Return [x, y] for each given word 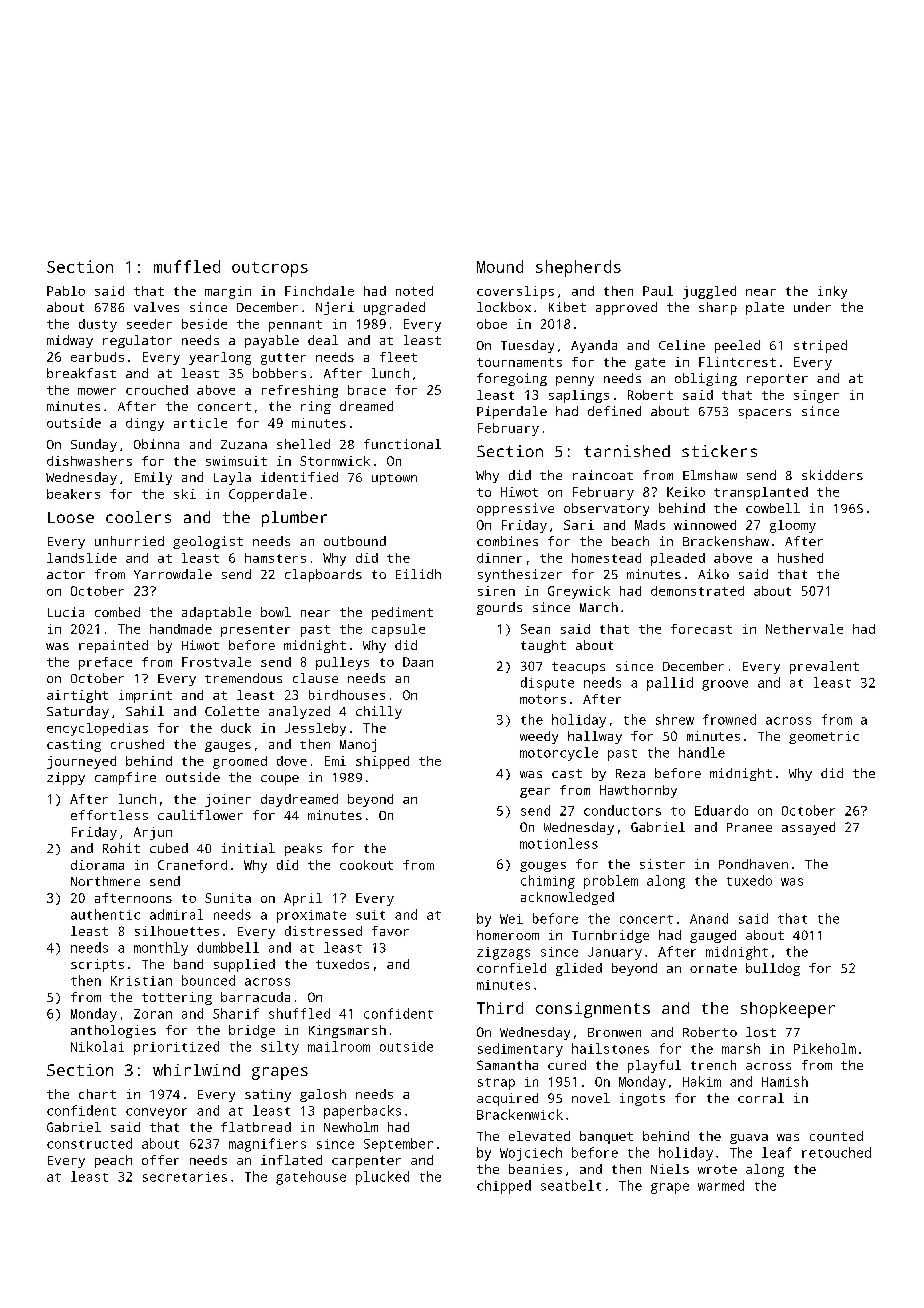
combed [117, 612]
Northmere [105, 881]
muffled [187, 266]
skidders [832, 475]
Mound [500, 266]
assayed [808, 828]
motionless [559, 843]
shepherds [578, 268]
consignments [593, 1010]
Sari [579, 525]
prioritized [176, 1048]
